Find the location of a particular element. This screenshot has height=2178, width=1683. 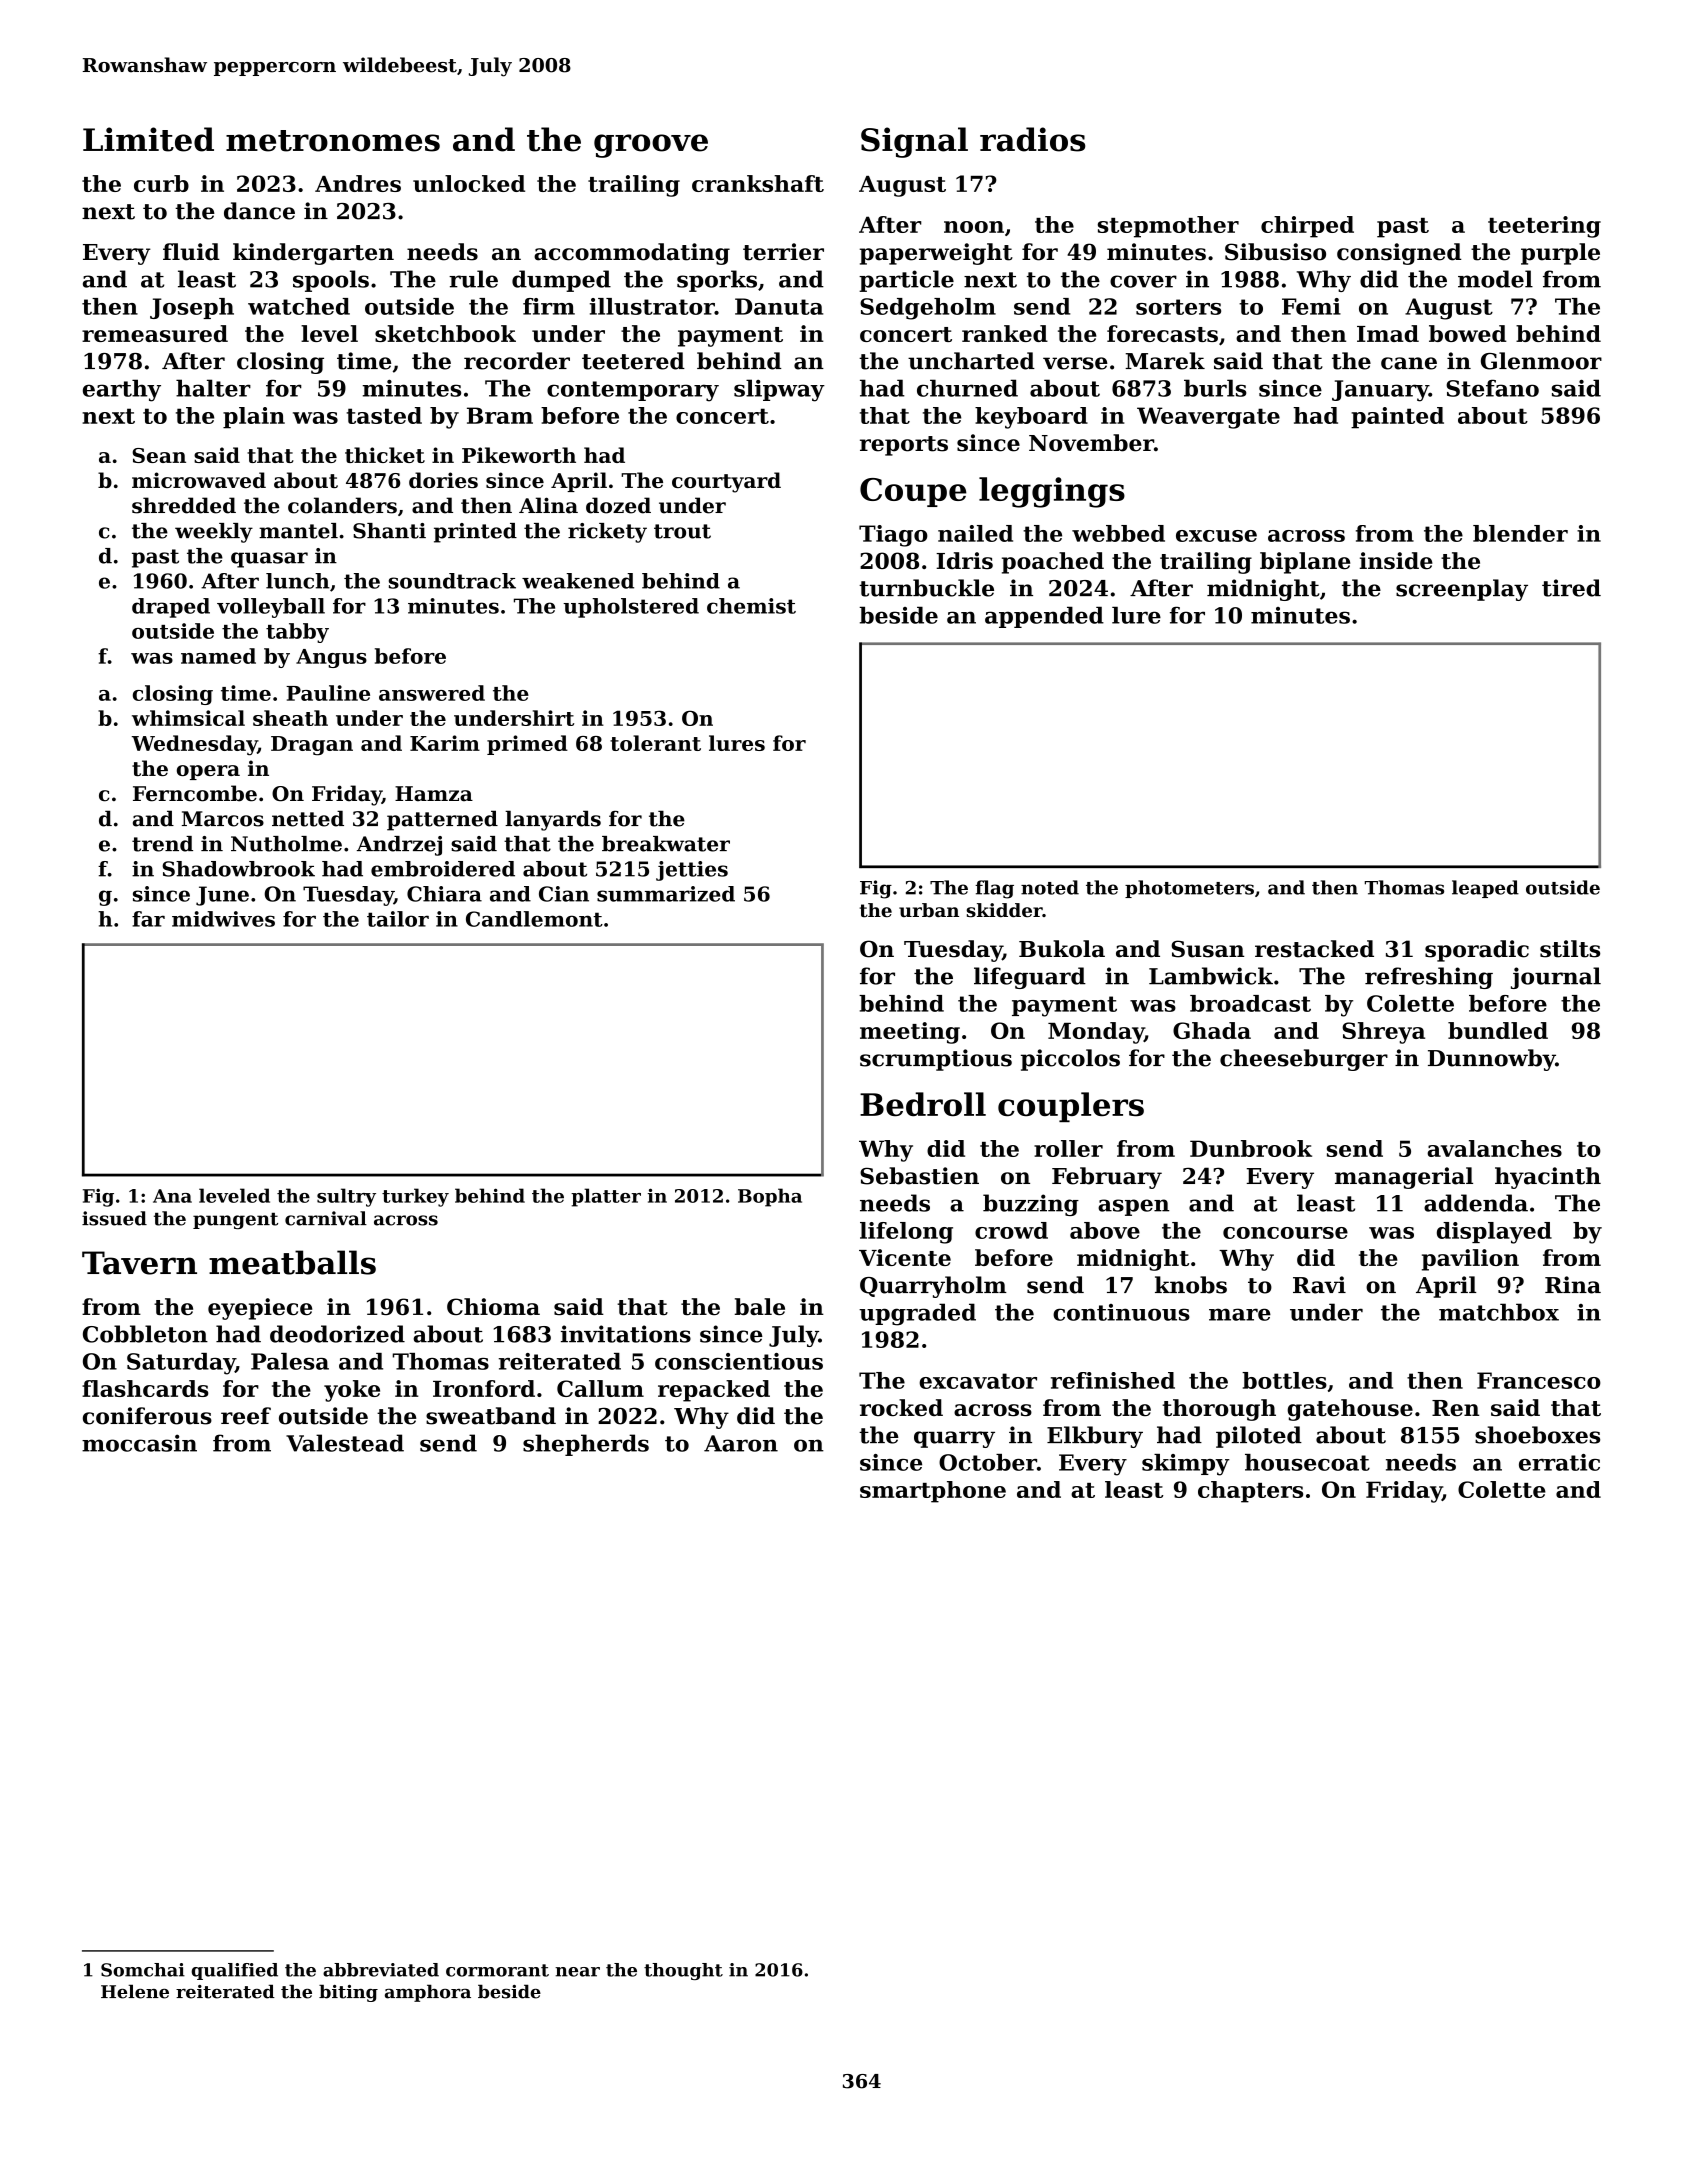

Hamza is located at coordinates (434, 794).
